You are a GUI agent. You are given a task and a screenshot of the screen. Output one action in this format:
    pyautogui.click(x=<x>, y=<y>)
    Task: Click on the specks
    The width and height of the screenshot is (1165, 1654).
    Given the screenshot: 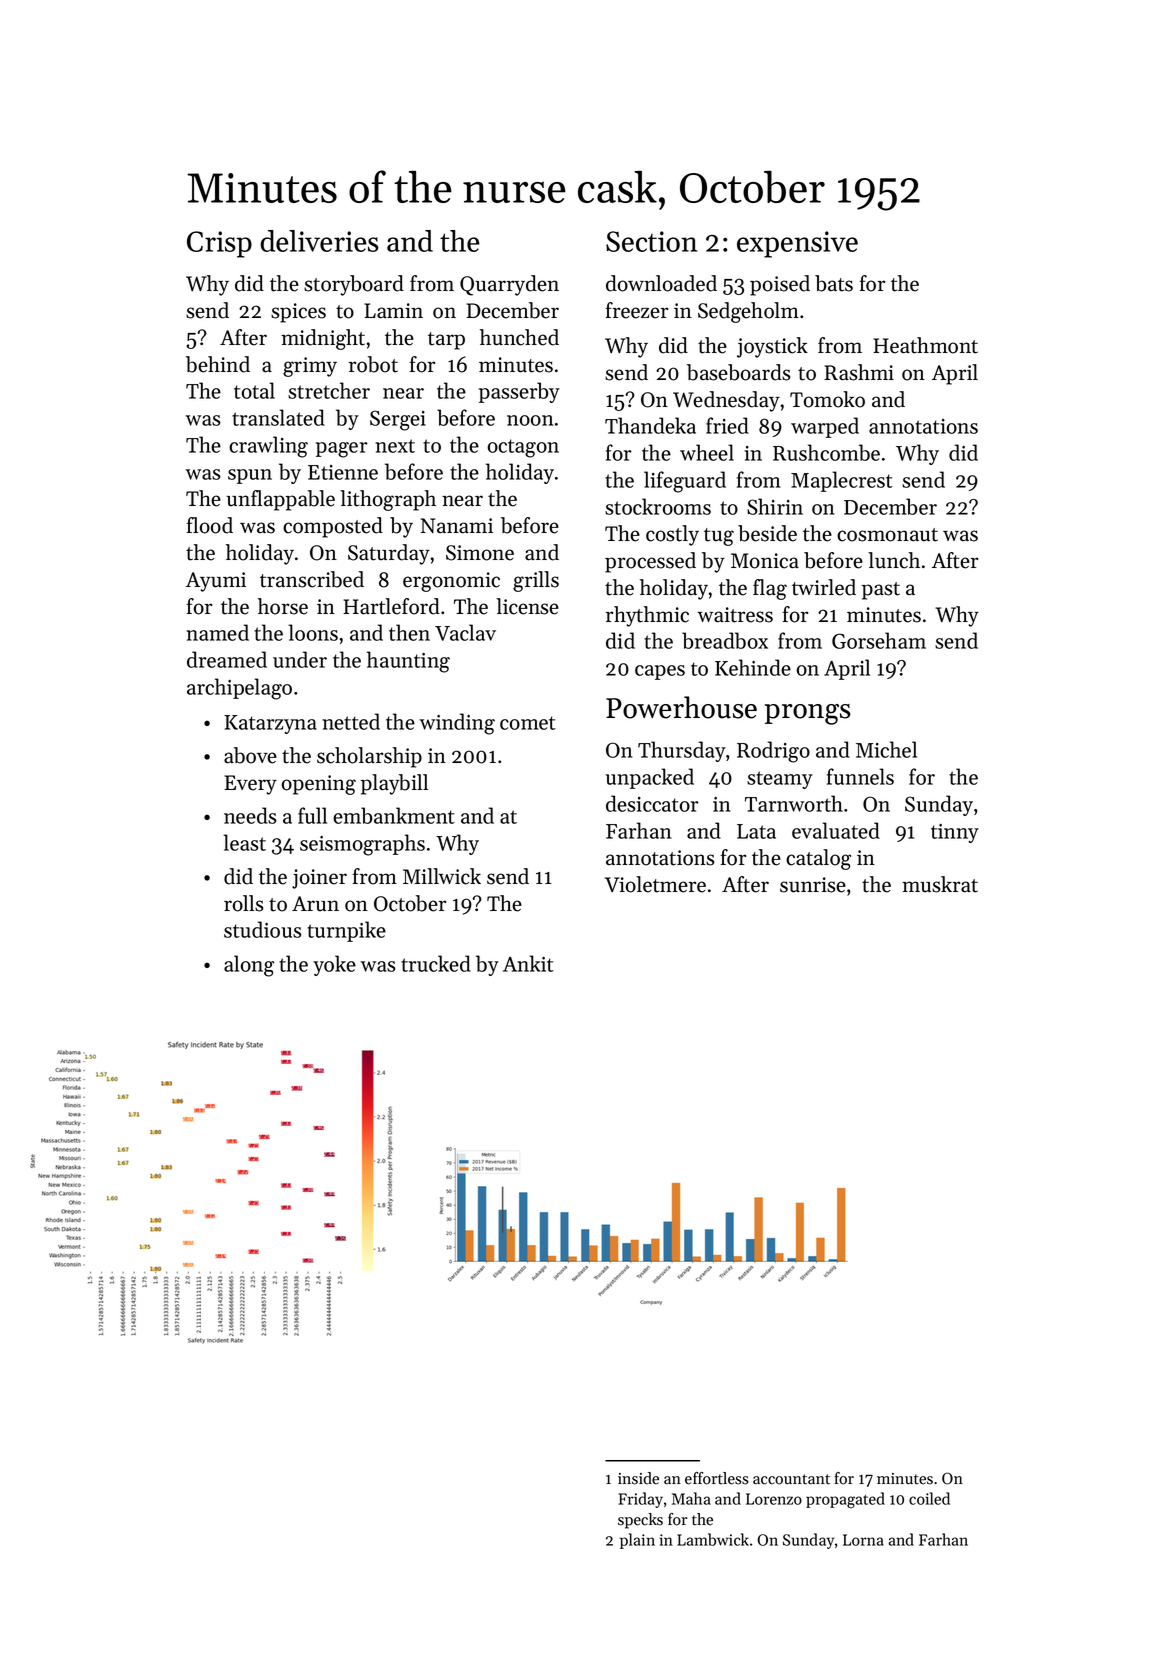 What is the action you would take?
    pyautogui.click(x=640, y=1521)
